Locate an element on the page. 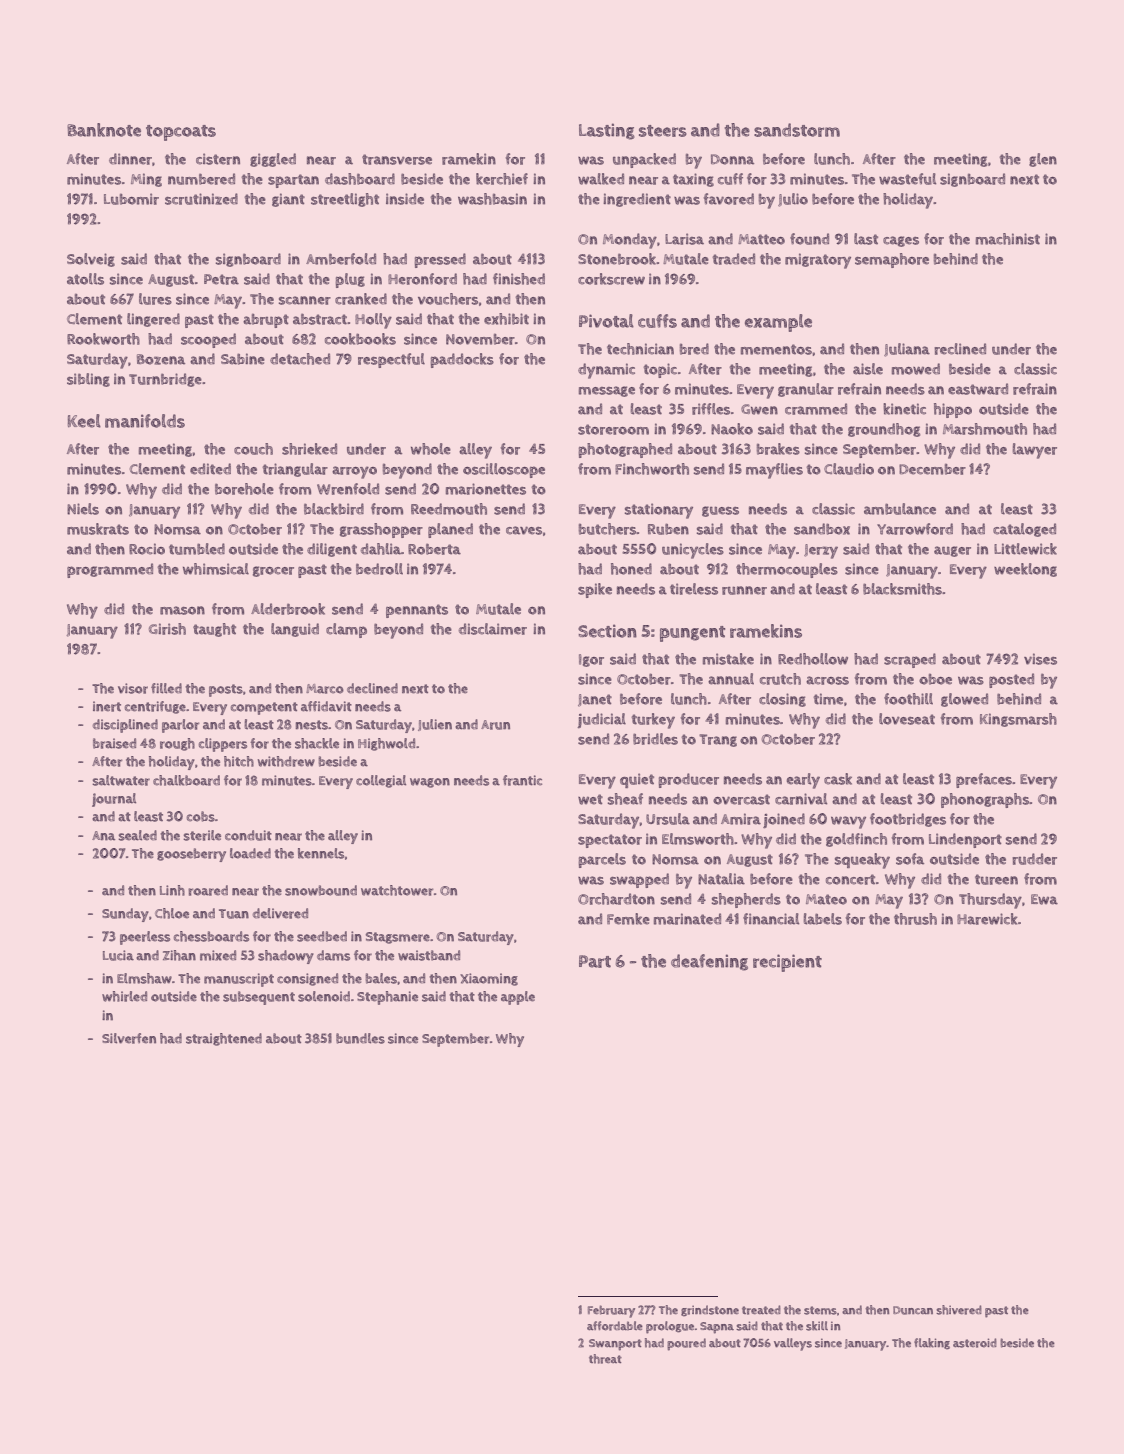  transverse is located at coordinates (397, 159).
